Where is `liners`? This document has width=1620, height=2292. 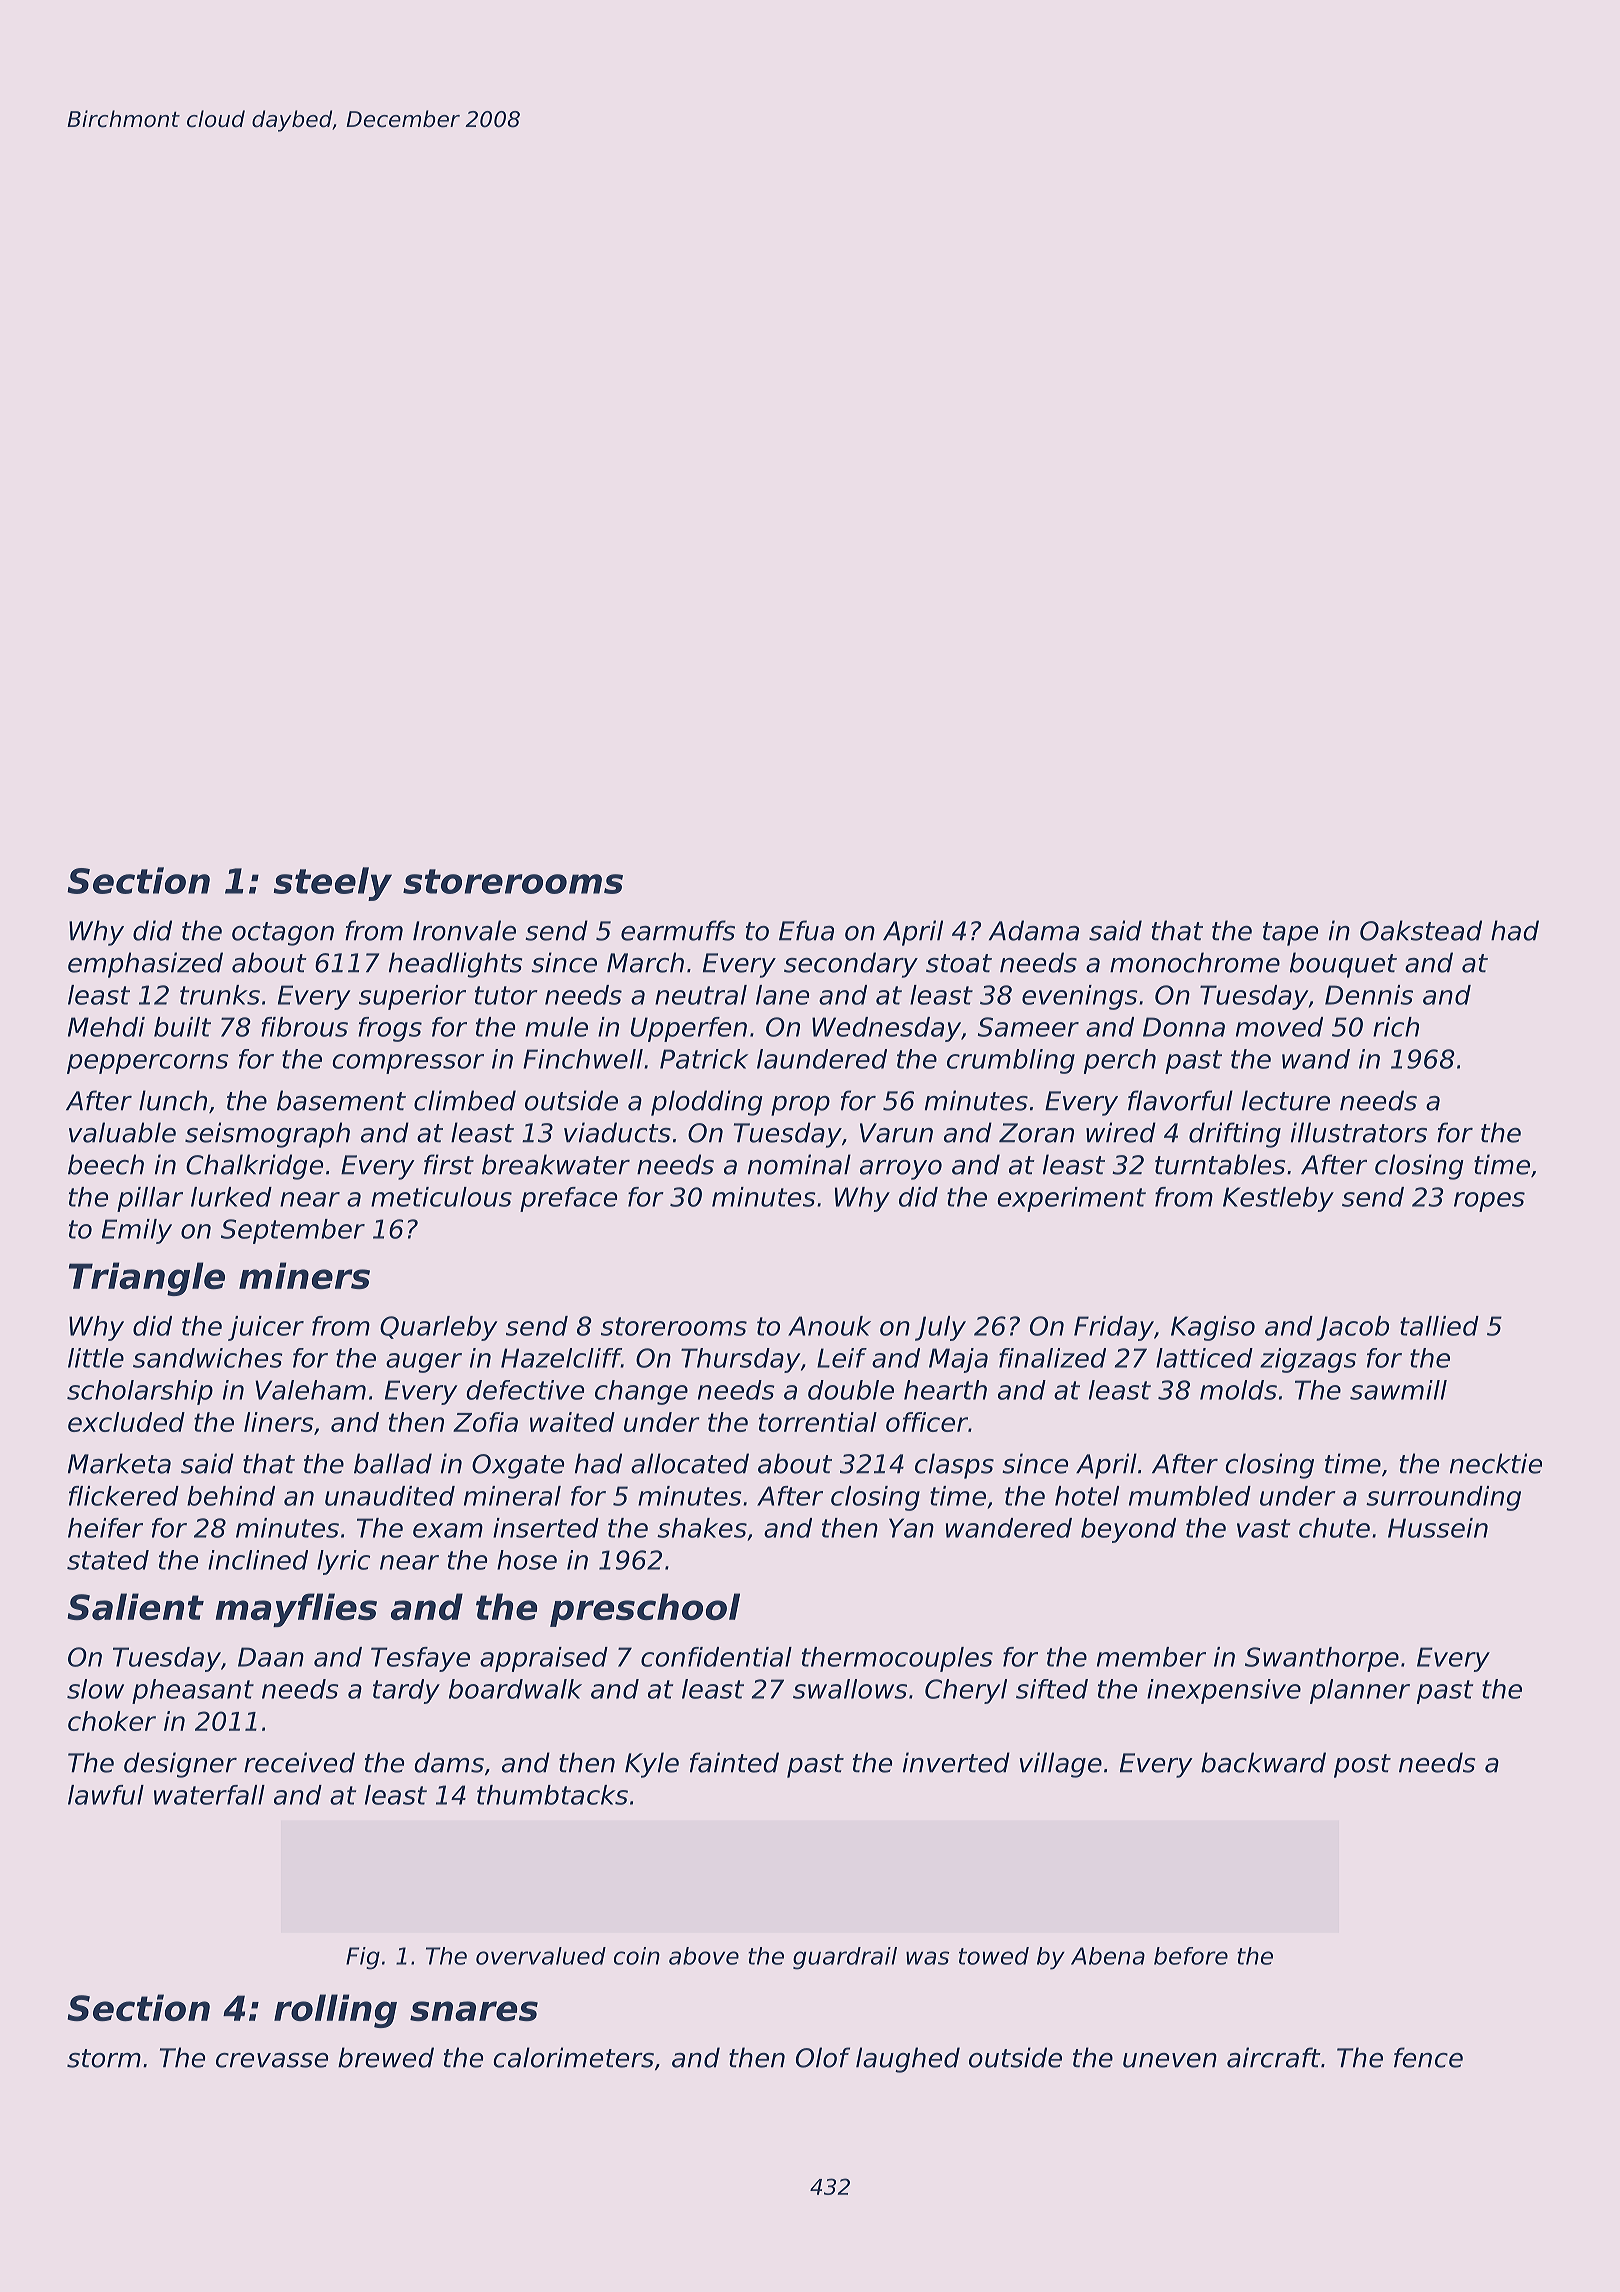
liners is located at coordinates (279, 1422).
